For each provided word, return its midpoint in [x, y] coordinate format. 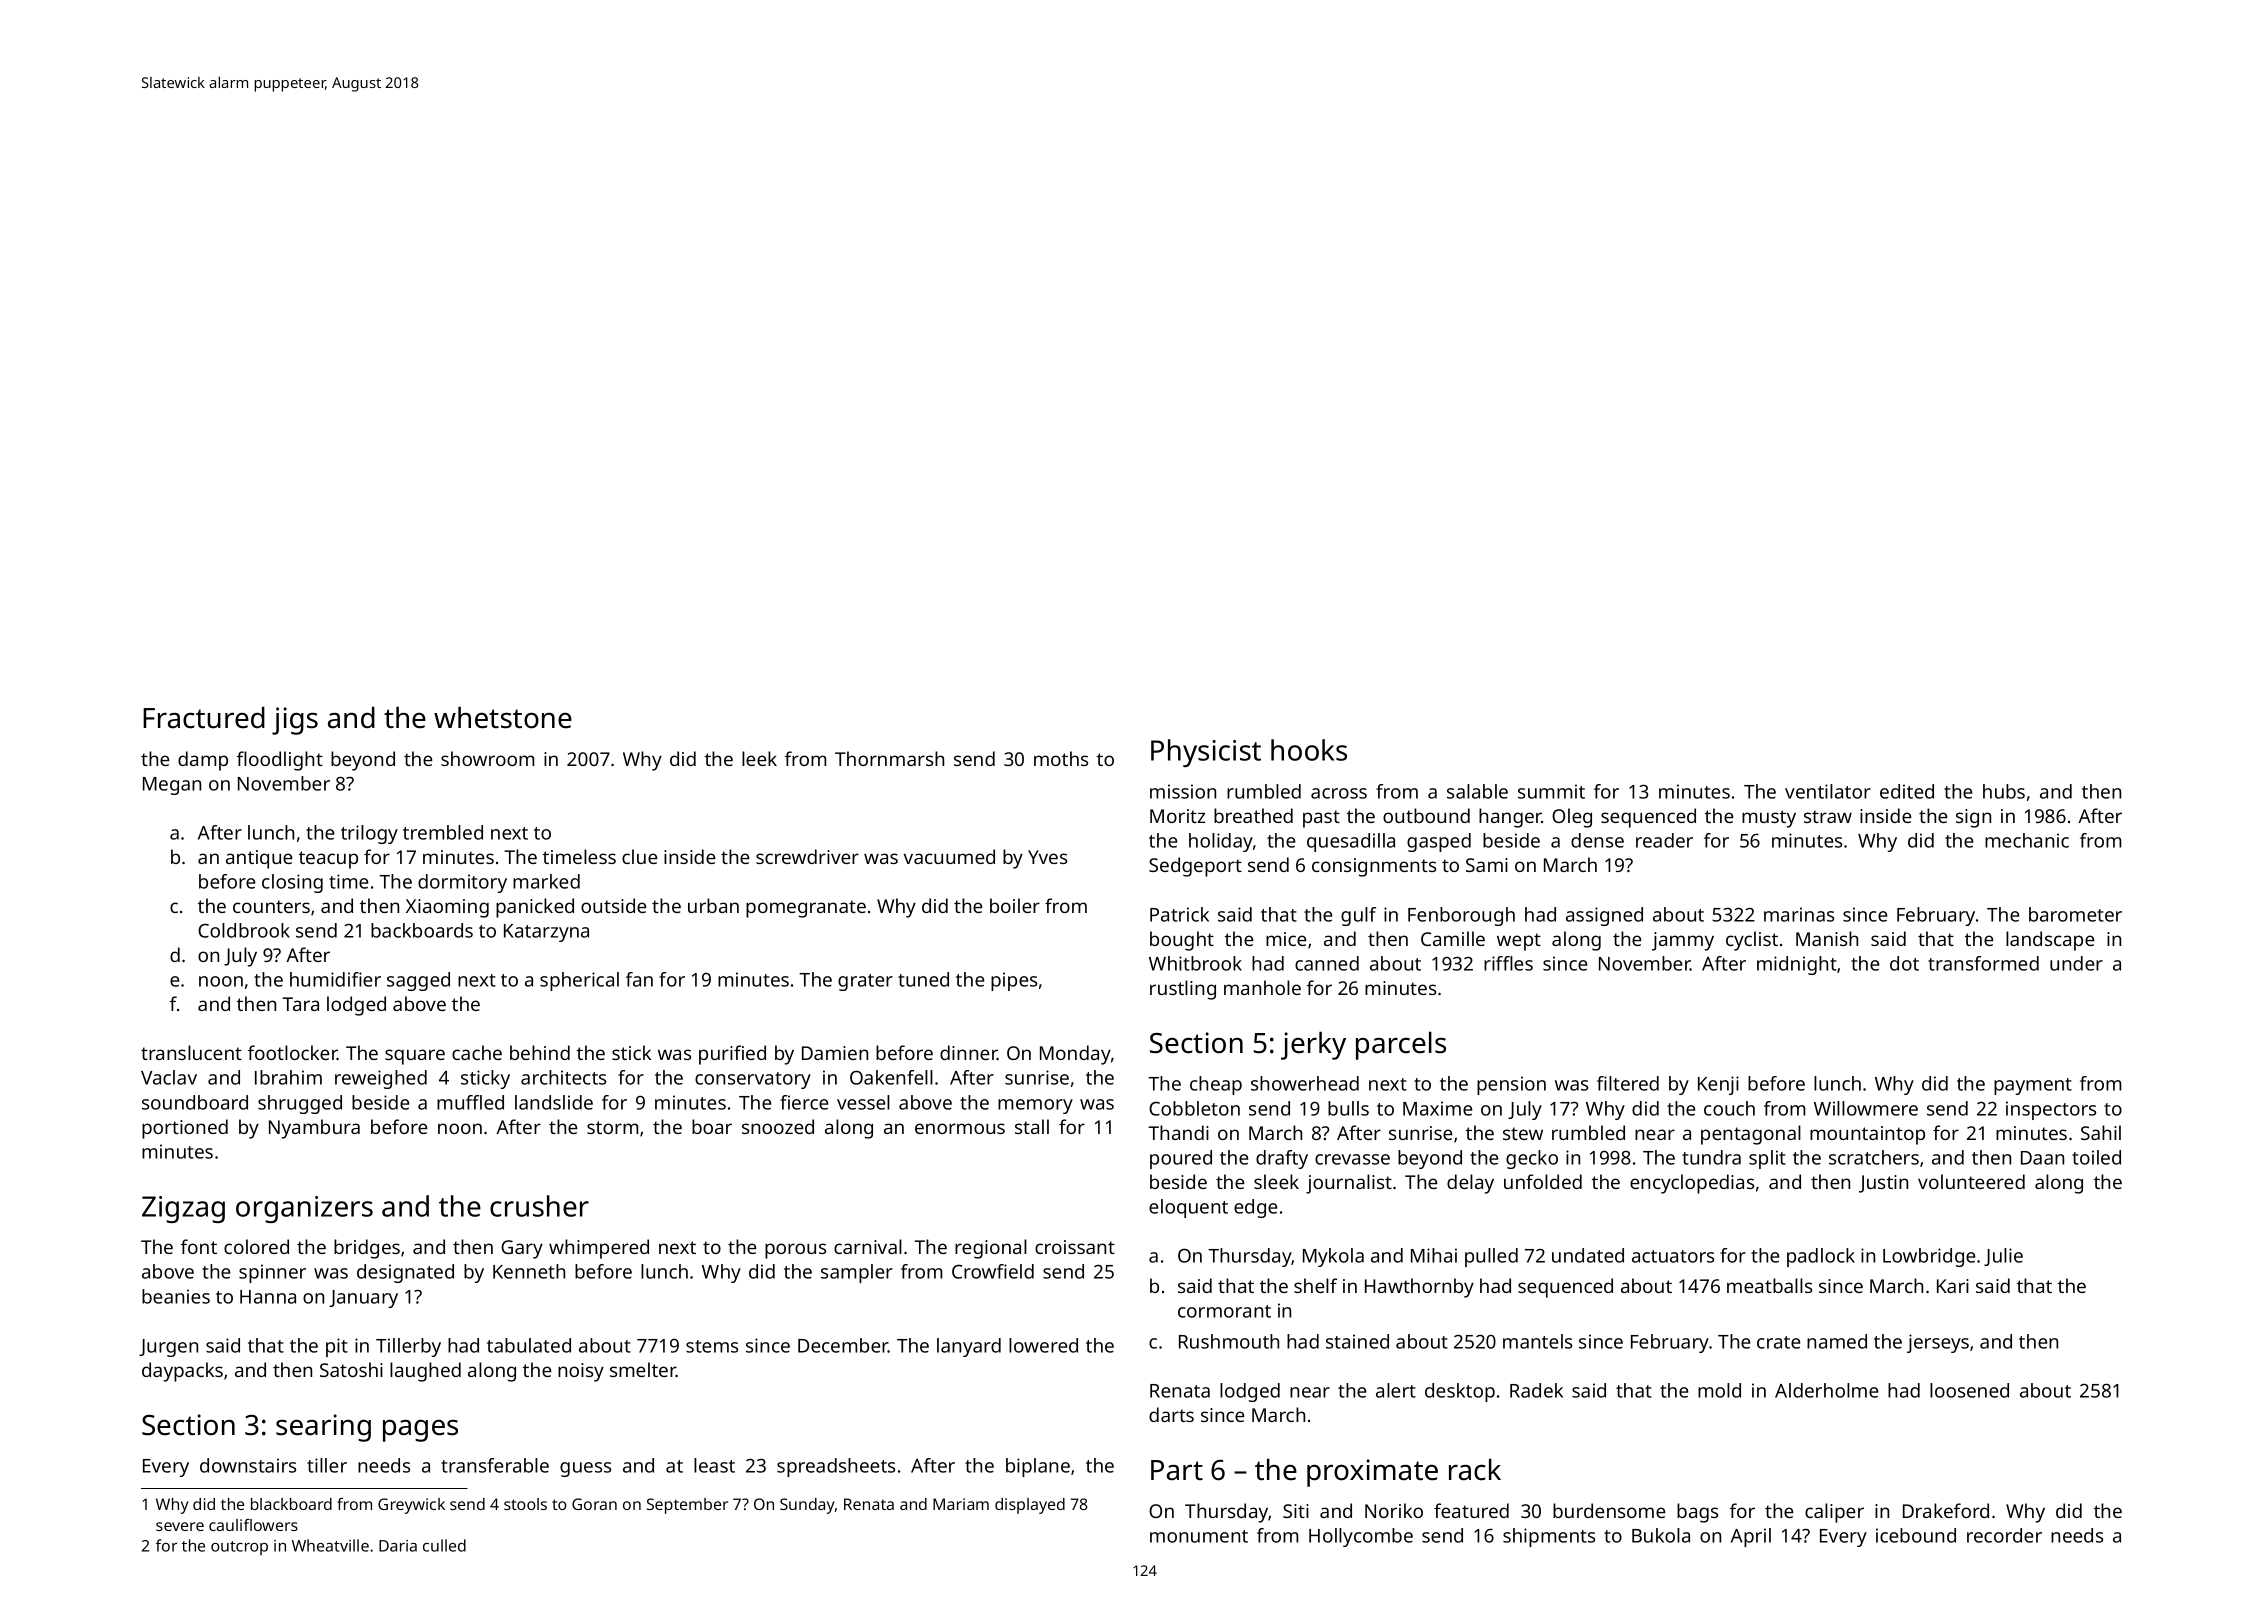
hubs [2004, 791]
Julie [2003, 1257]
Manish [1827, 938]
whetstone [503, 717]
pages [420, 1430]
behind [540, 1052]
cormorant [1224, 1311]
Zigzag [183, 1209]
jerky [1313, 1045]
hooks [1309, 750]
